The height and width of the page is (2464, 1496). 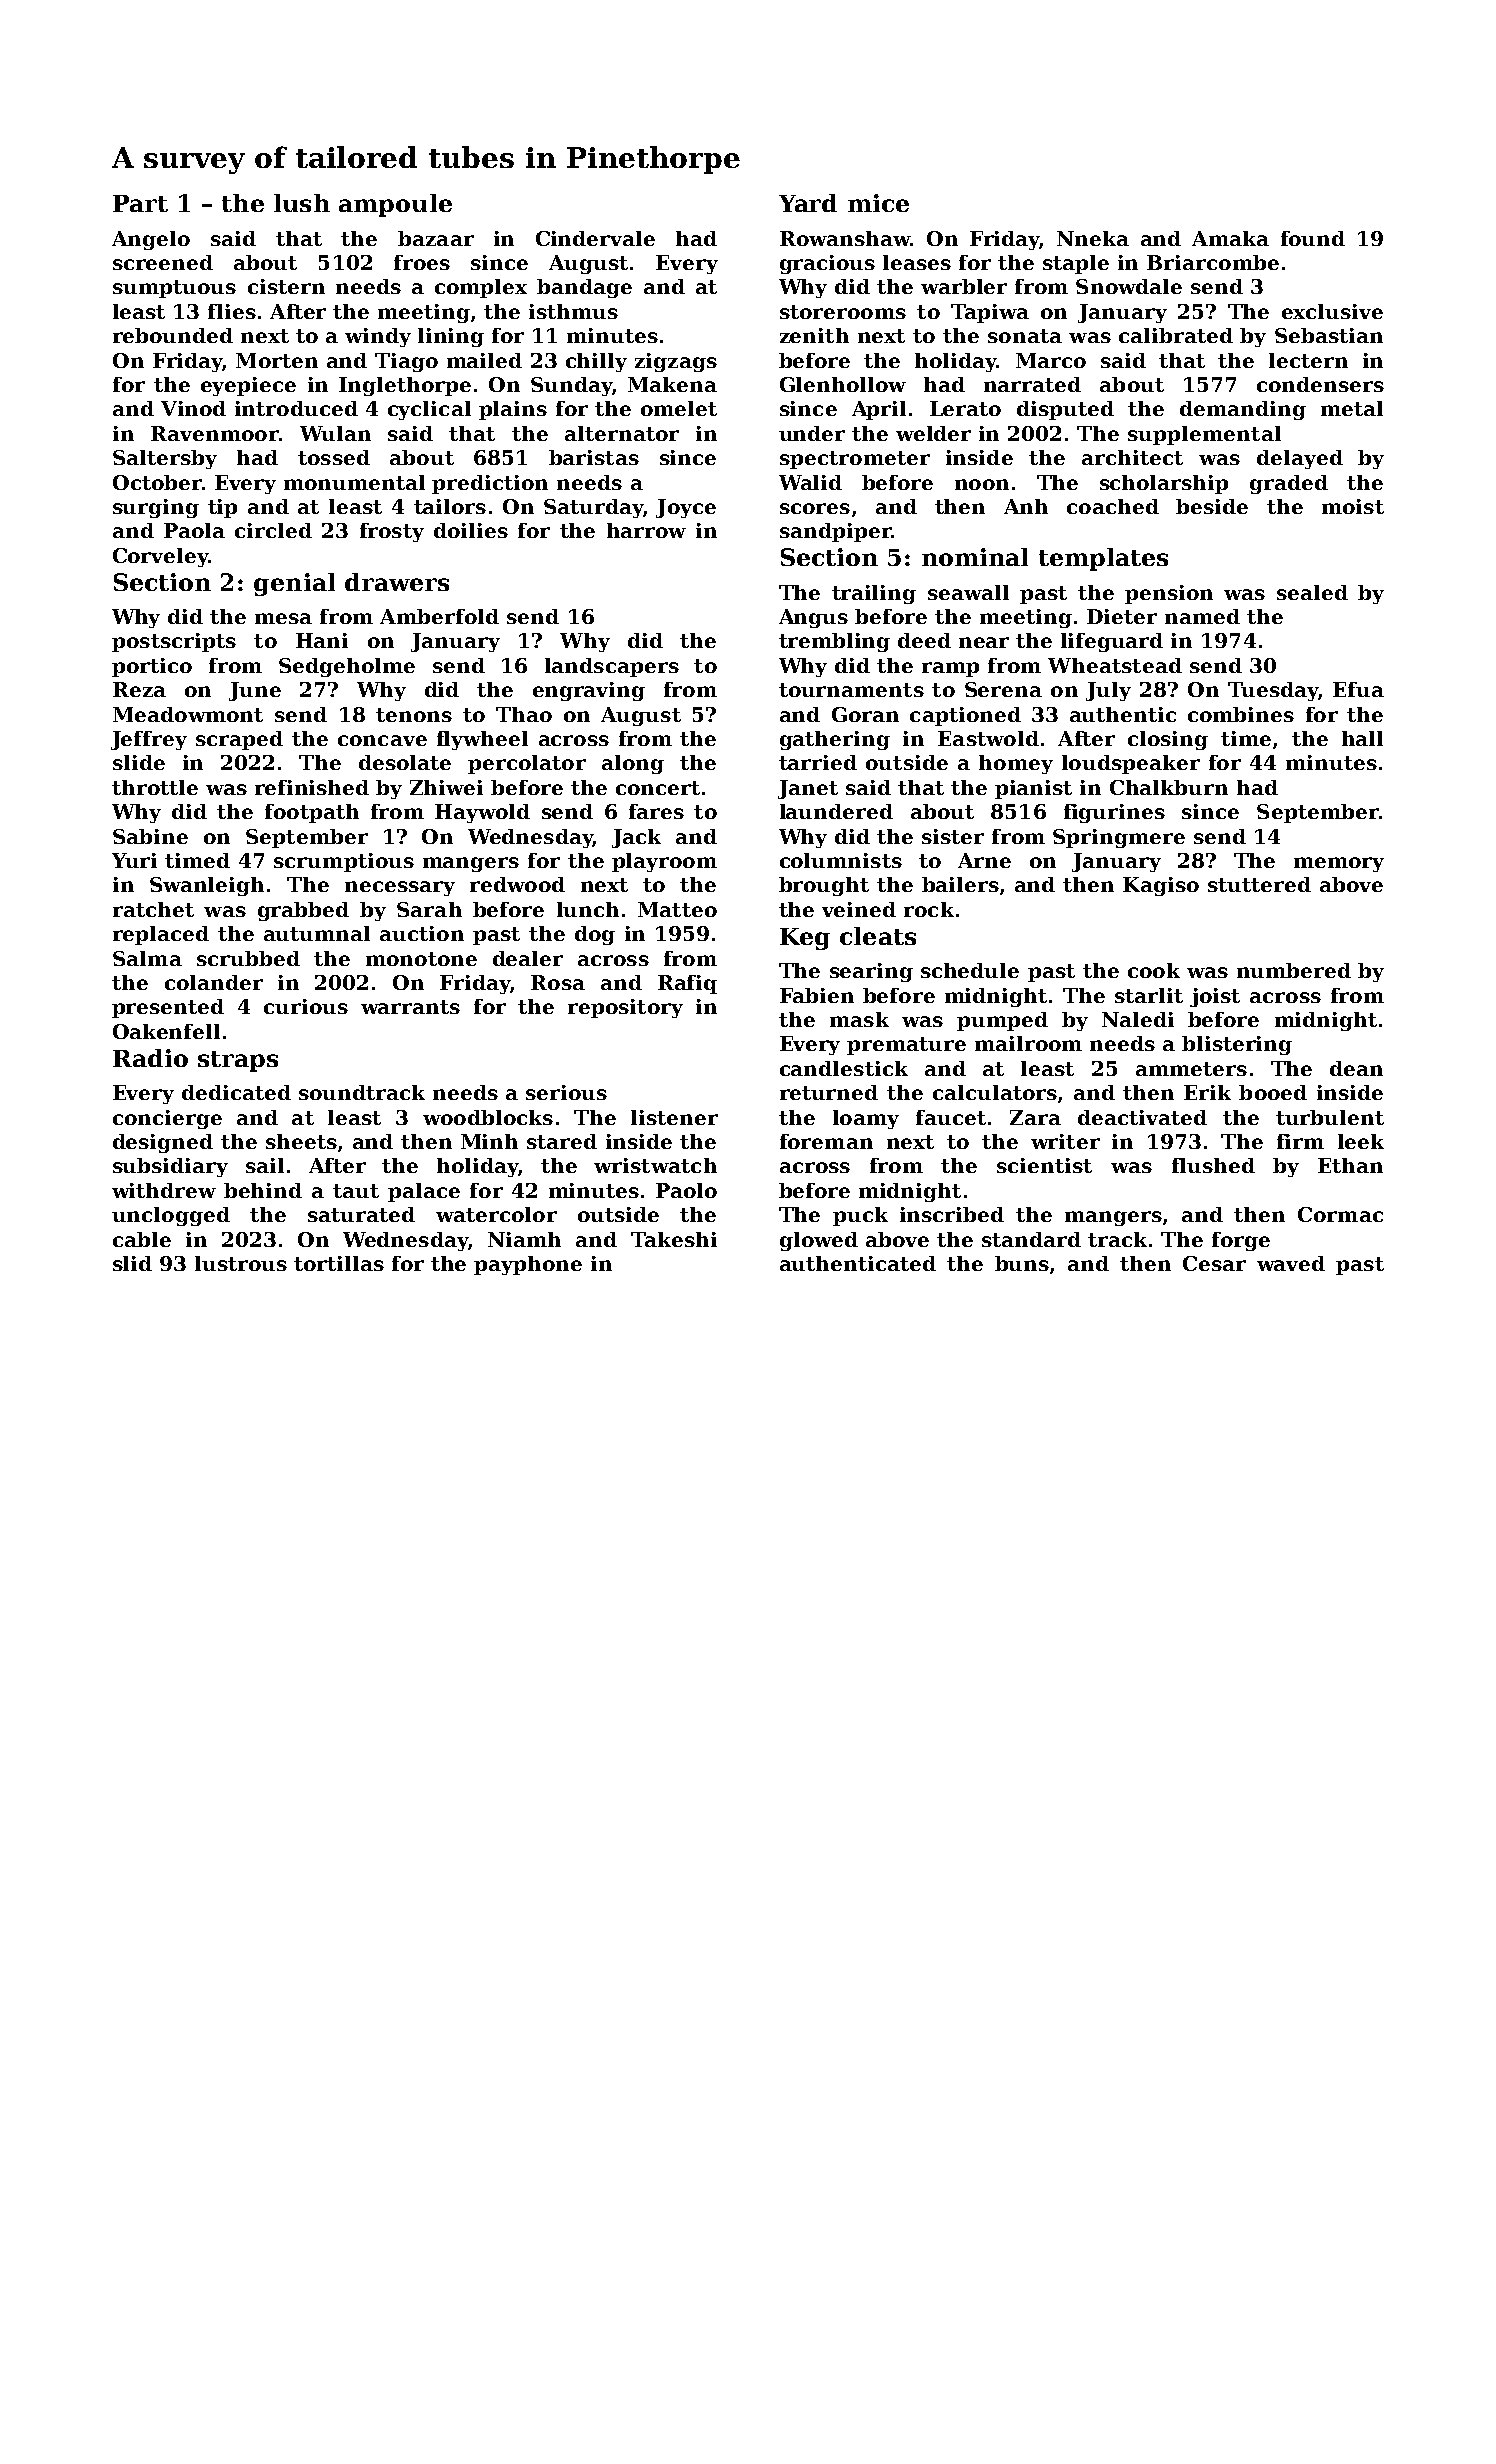 I want to click on joist, so click(x=1215, y=997).
